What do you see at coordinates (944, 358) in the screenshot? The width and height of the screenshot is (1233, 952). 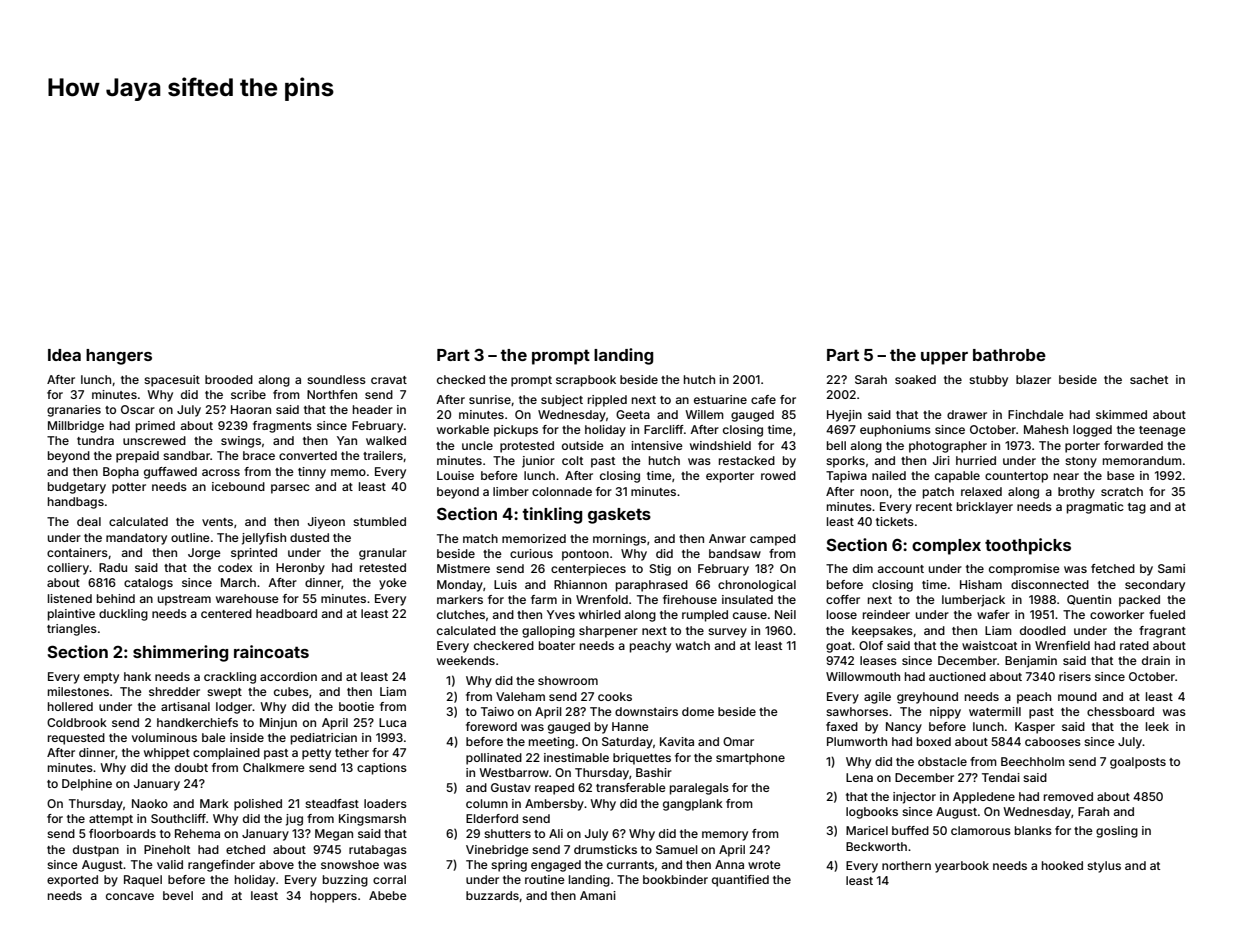 I see `upper` at bounding box center [944, 358].
